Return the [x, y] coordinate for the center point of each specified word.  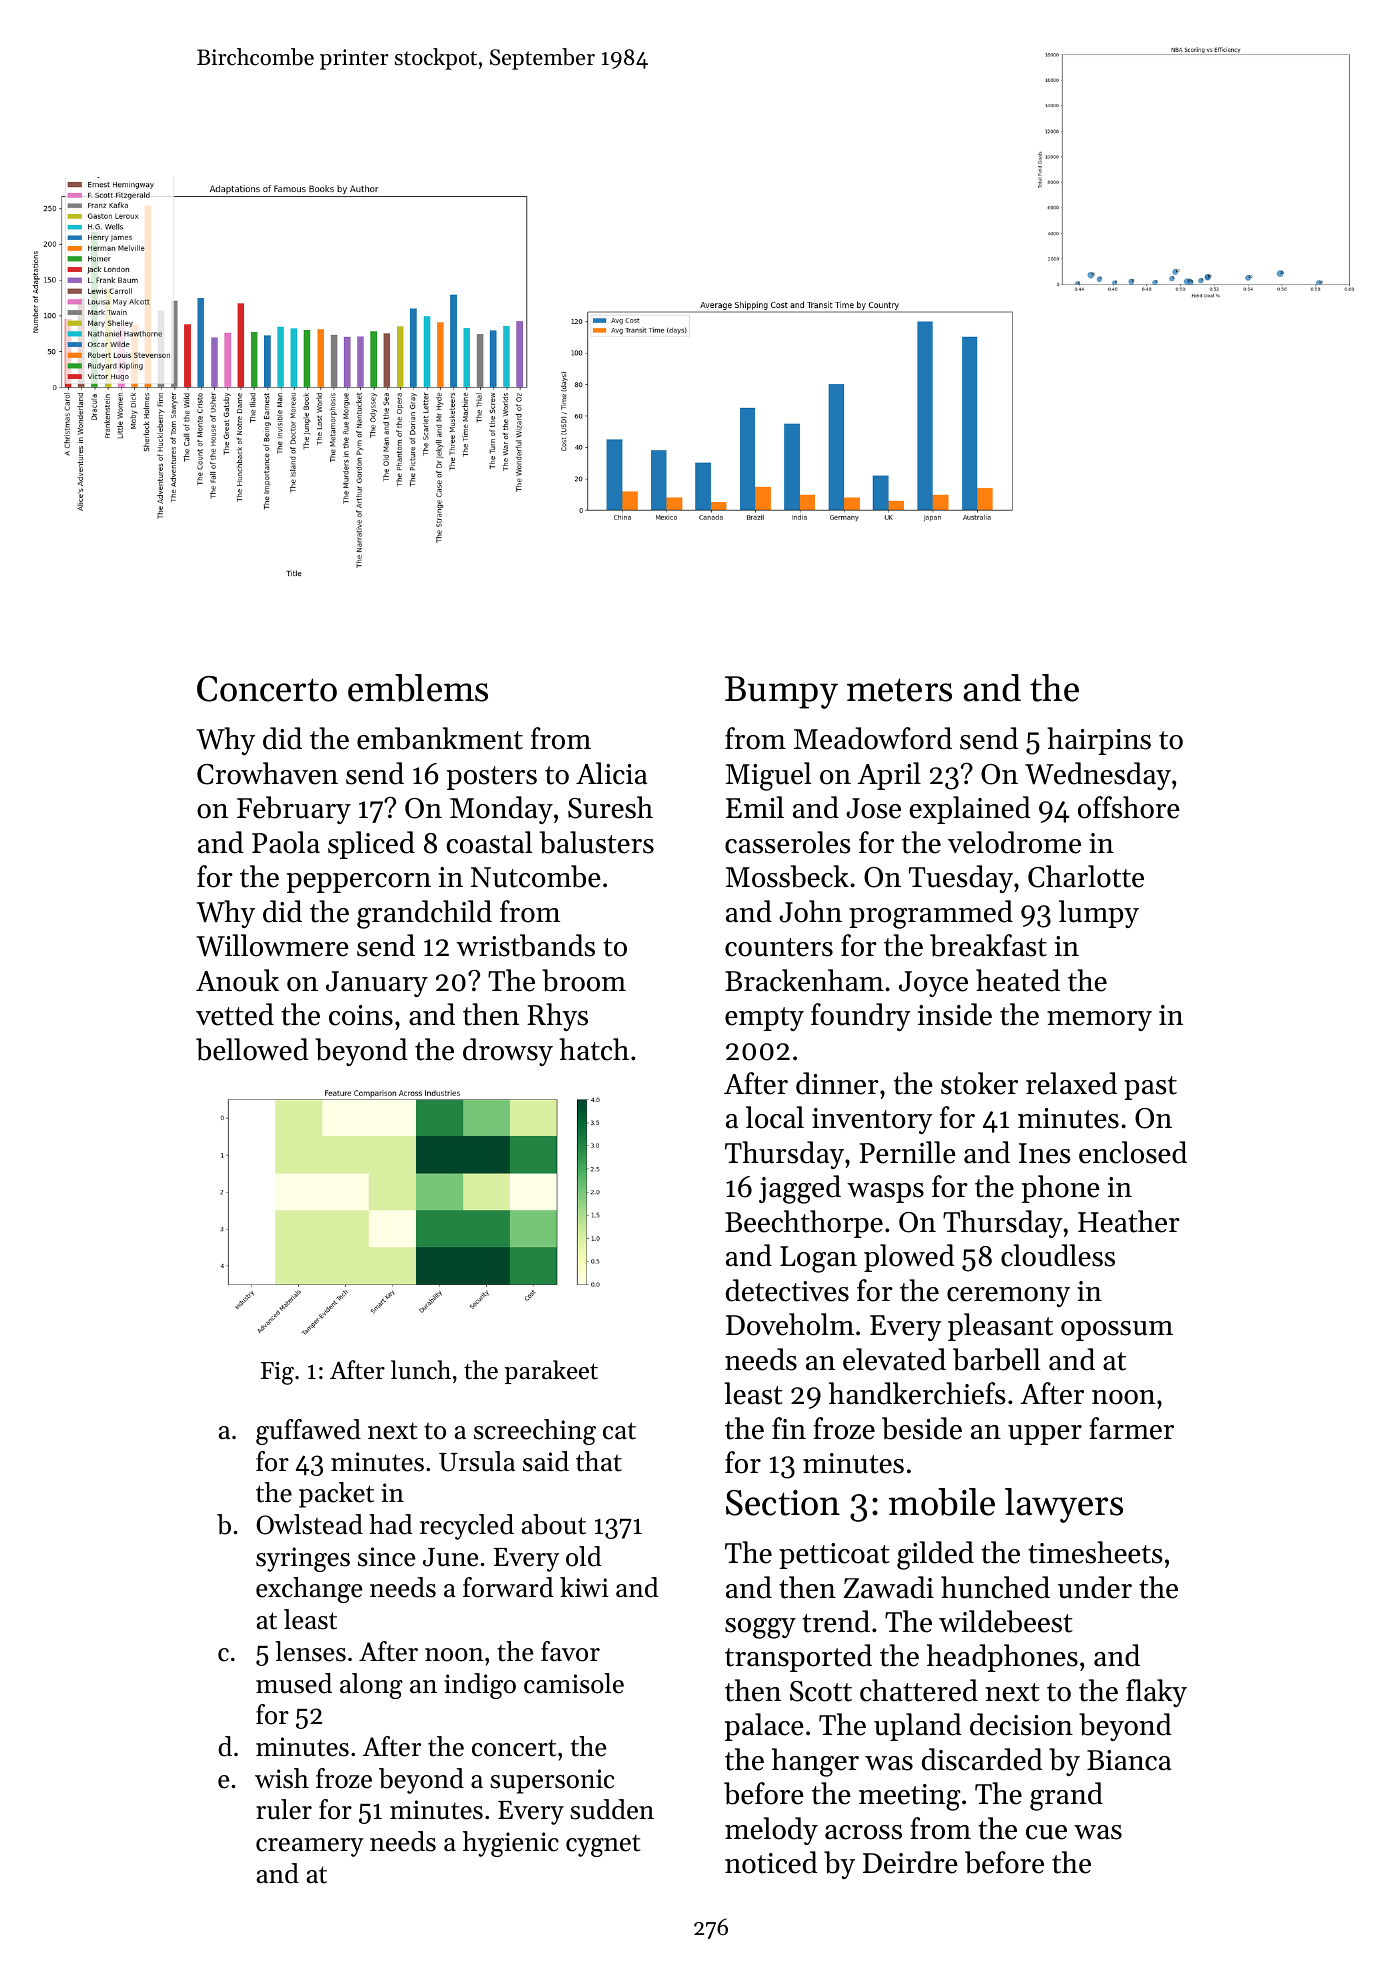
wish [282, 1778]
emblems [418, 688]
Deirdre [910, 1862]
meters [899, 690]
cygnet [603, 1845]
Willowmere [272, 945]
